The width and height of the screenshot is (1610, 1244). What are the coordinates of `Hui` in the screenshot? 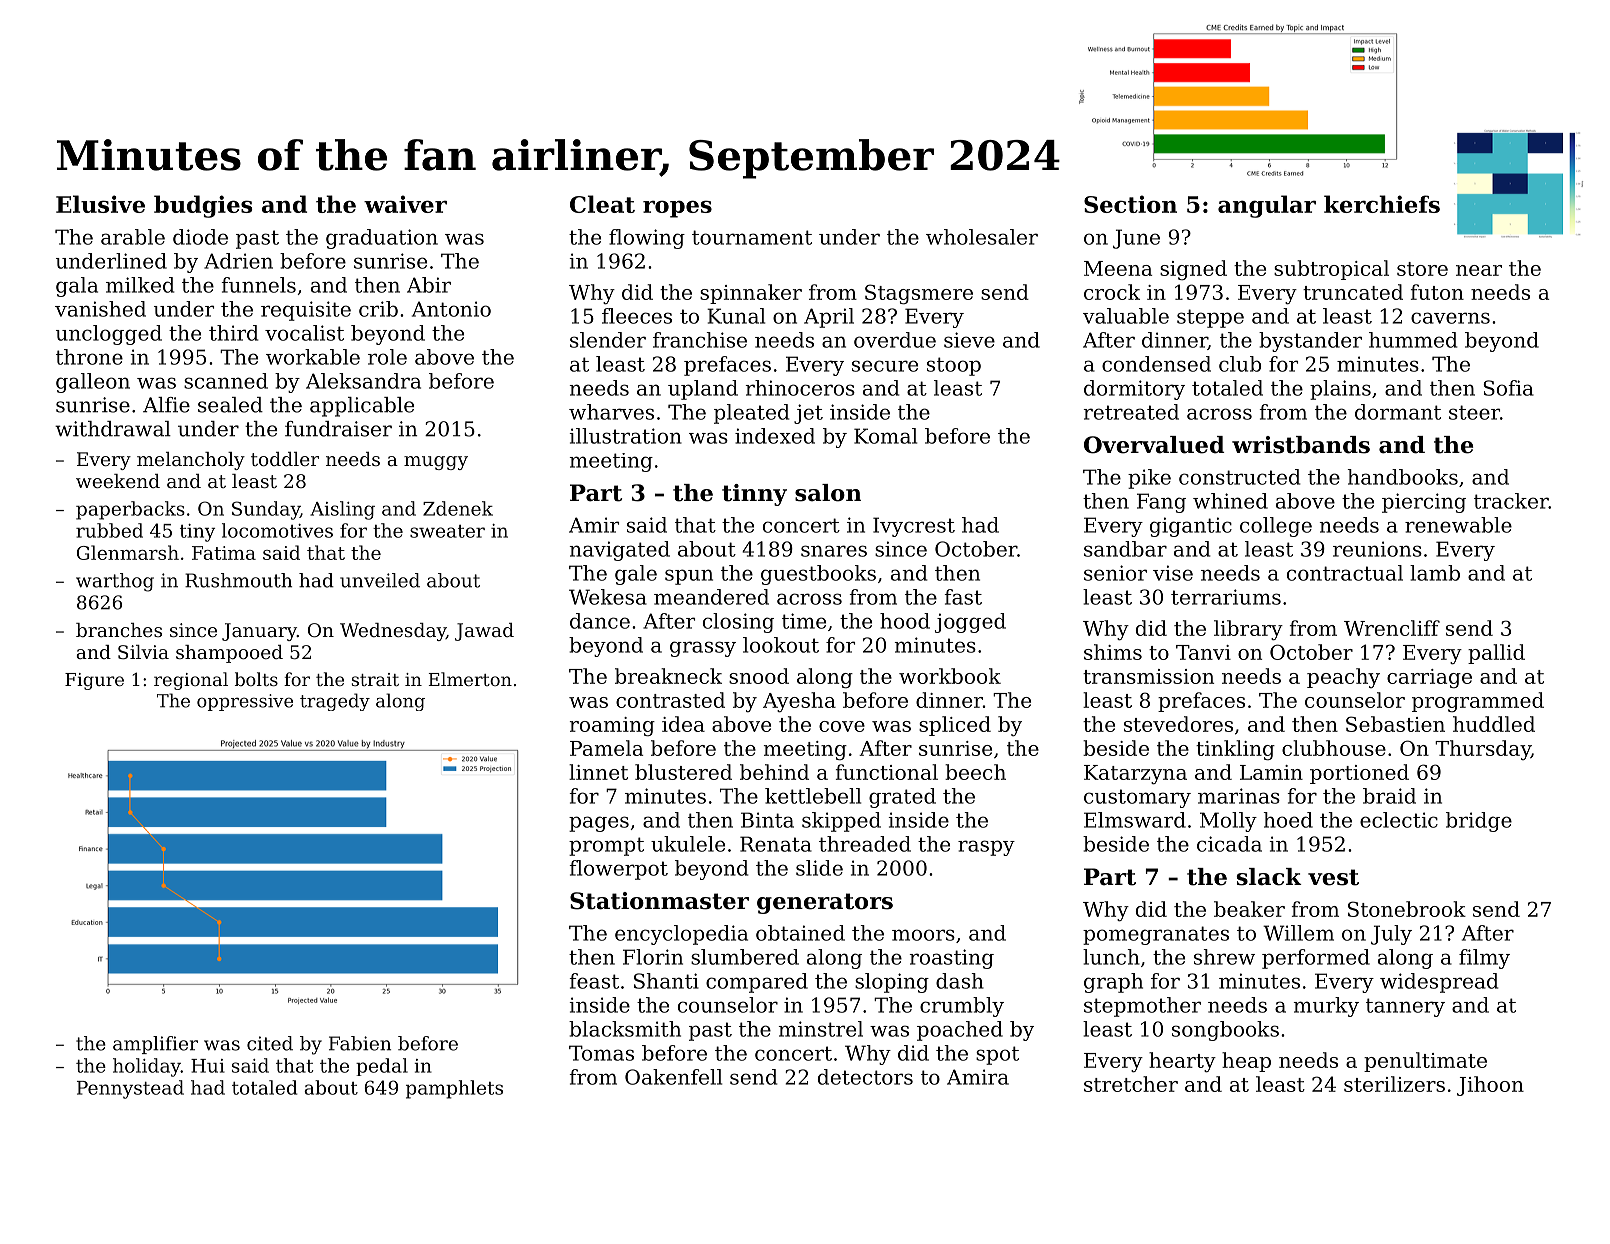 It's located at (208, 1066).
